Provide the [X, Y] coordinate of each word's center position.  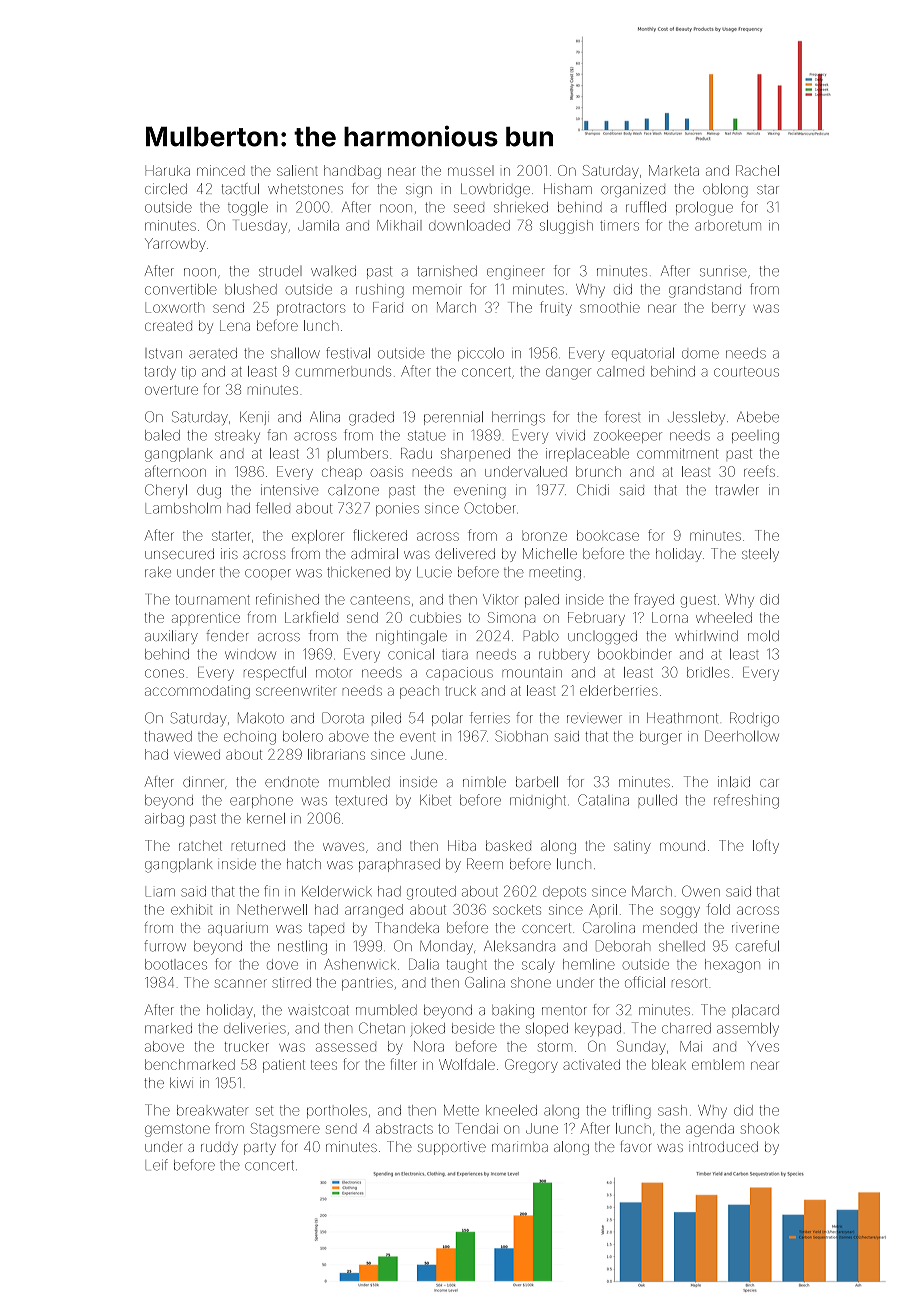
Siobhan [521, 736]
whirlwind [706, 636]
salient [297, 170]
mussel [471, 170]
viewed [197, 754]
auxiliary [171, 637]
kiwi [181, 1082]
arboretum [728, 225]
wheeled [724, 617]
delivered [465, 553]
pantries [367, 984]
